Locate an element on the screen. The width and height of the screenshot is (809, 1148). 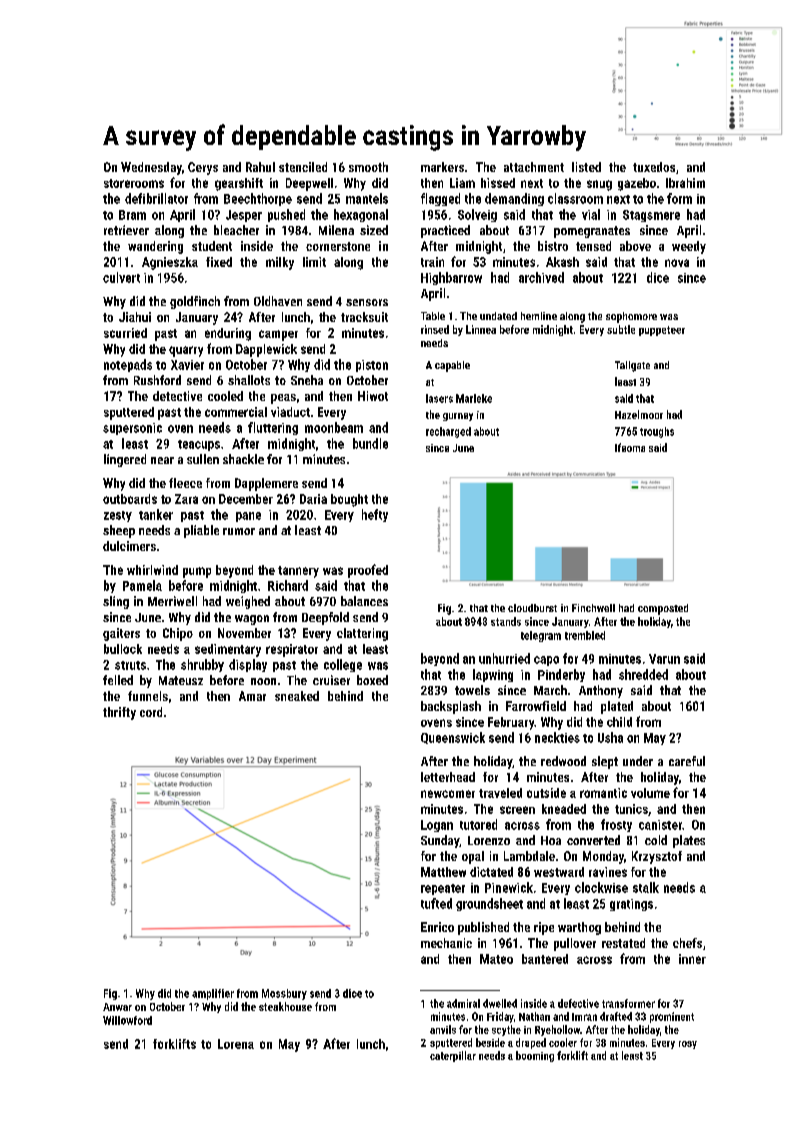
weedy is located at coordinates (689, 247).
